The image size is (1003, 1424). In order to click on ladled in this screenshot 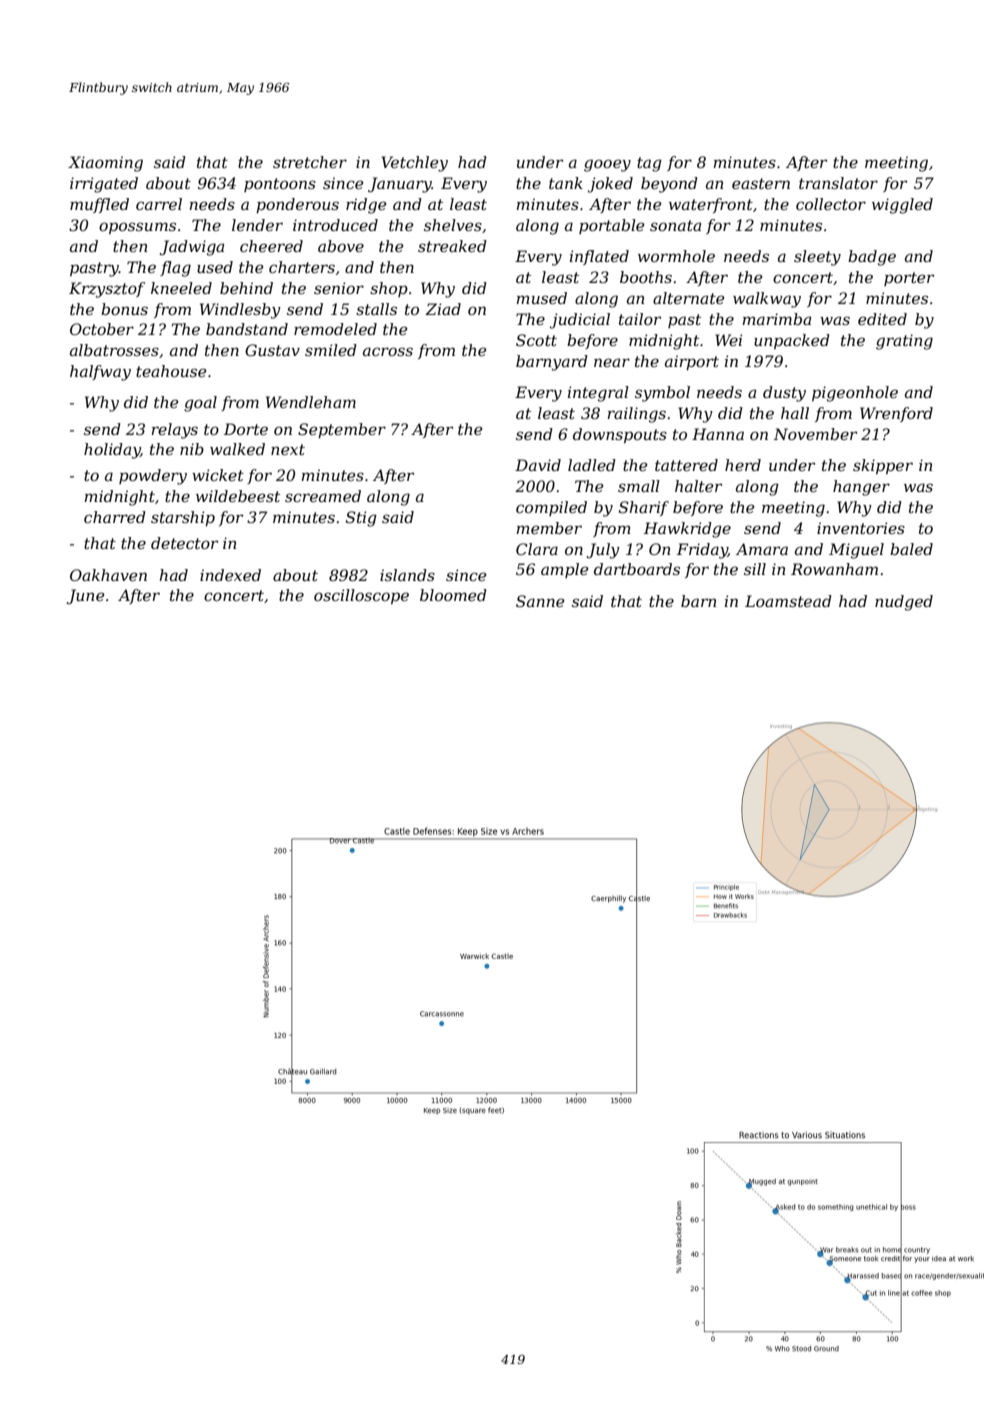, I will do `click(592, 465)`.
